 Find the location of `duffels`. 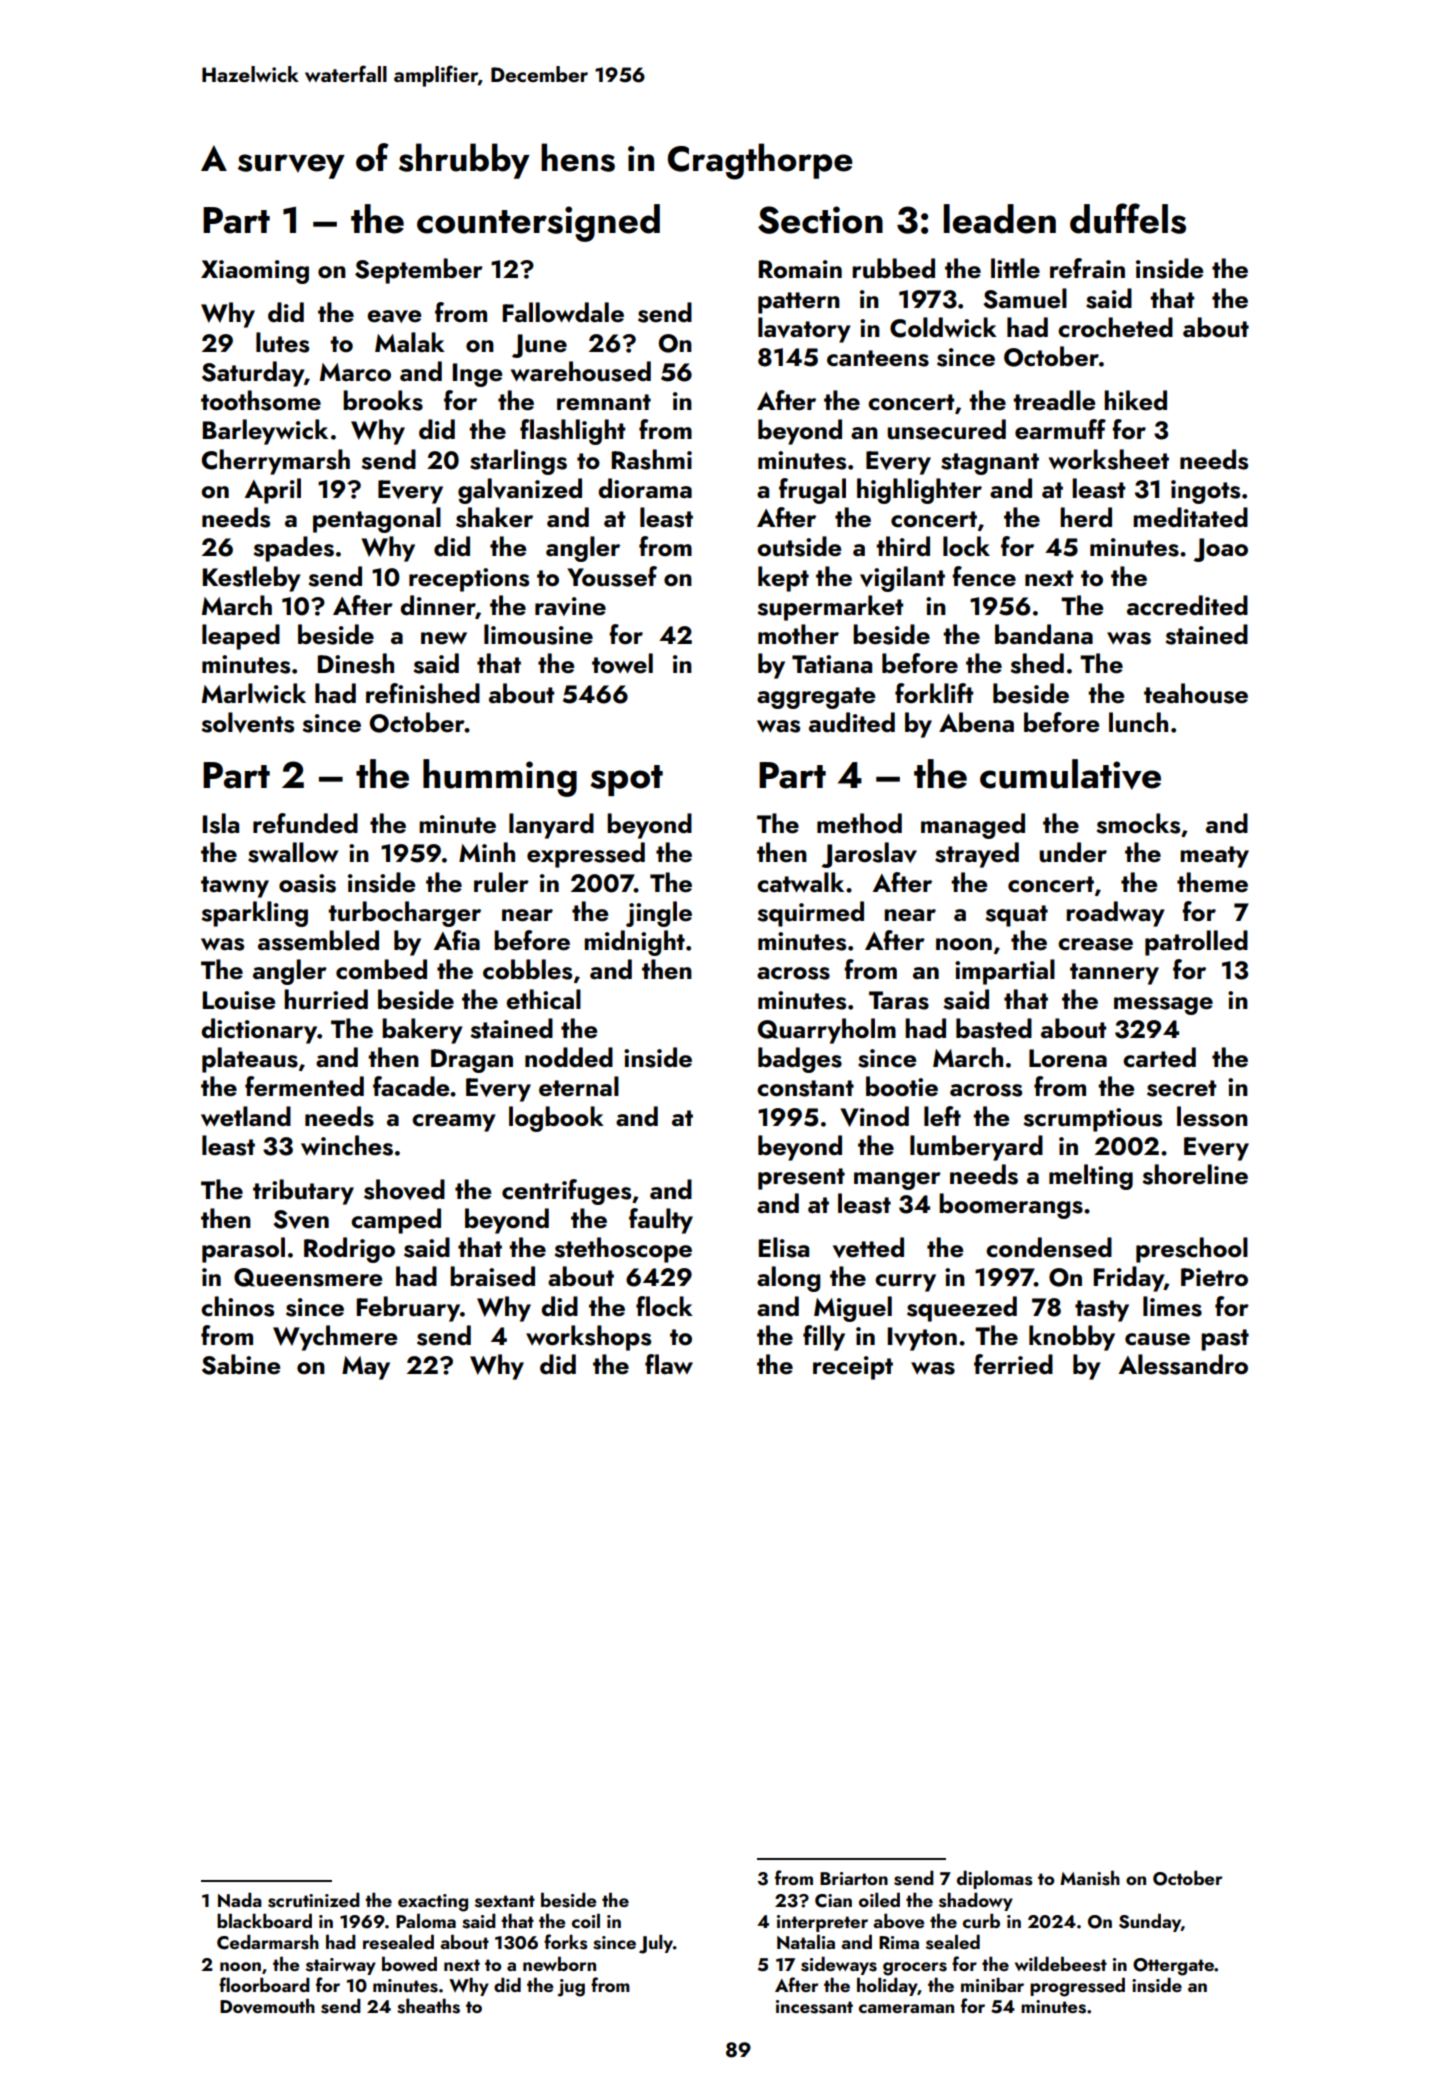

duffels is located at coordinates (1128, 218).
